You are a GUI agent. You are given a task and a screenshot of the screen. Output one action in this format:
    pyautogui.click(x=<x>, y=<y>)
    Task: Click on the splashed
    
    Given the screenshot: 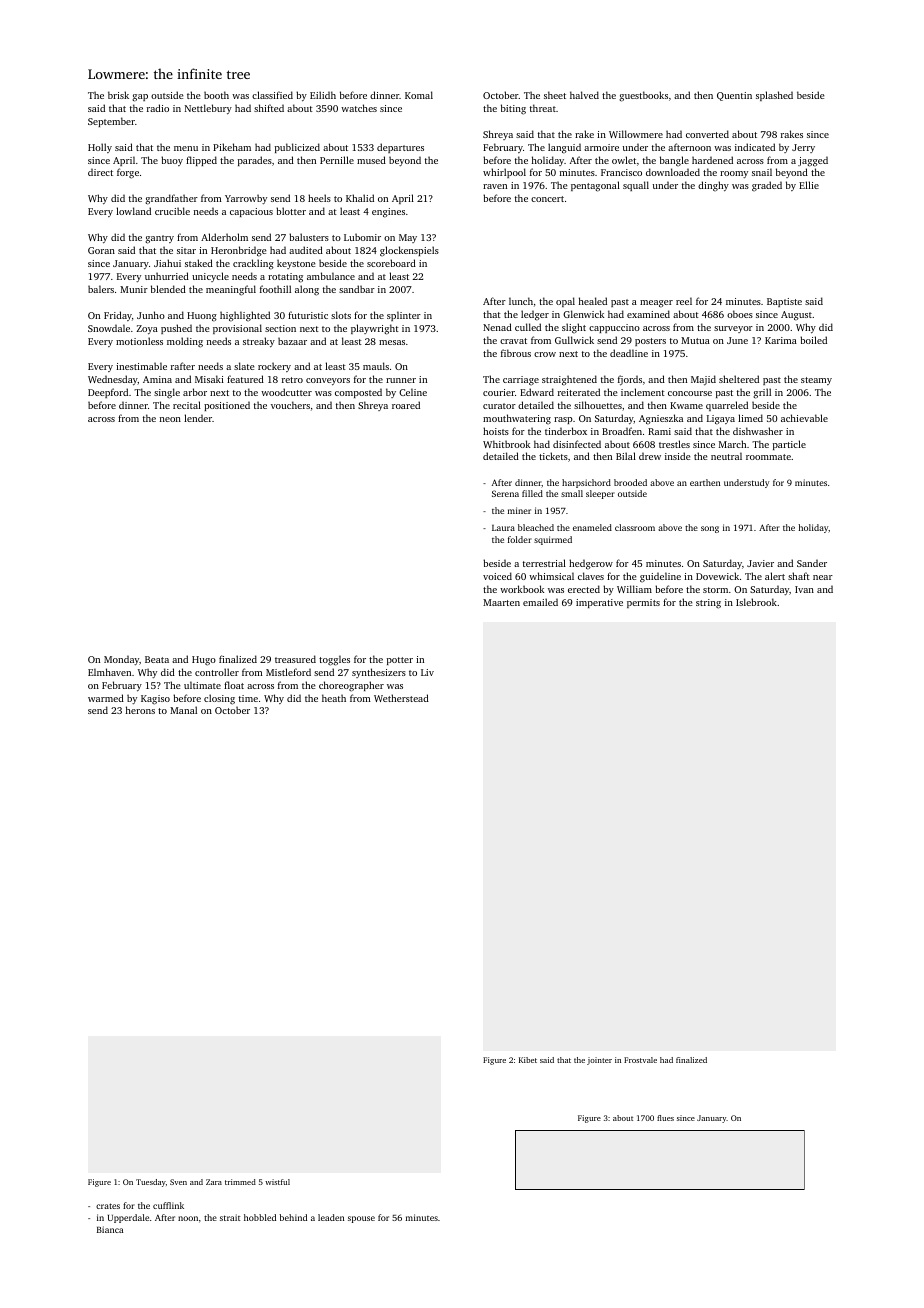 What is the action you would take?
    pyautogui.click(x=774, y=96)
